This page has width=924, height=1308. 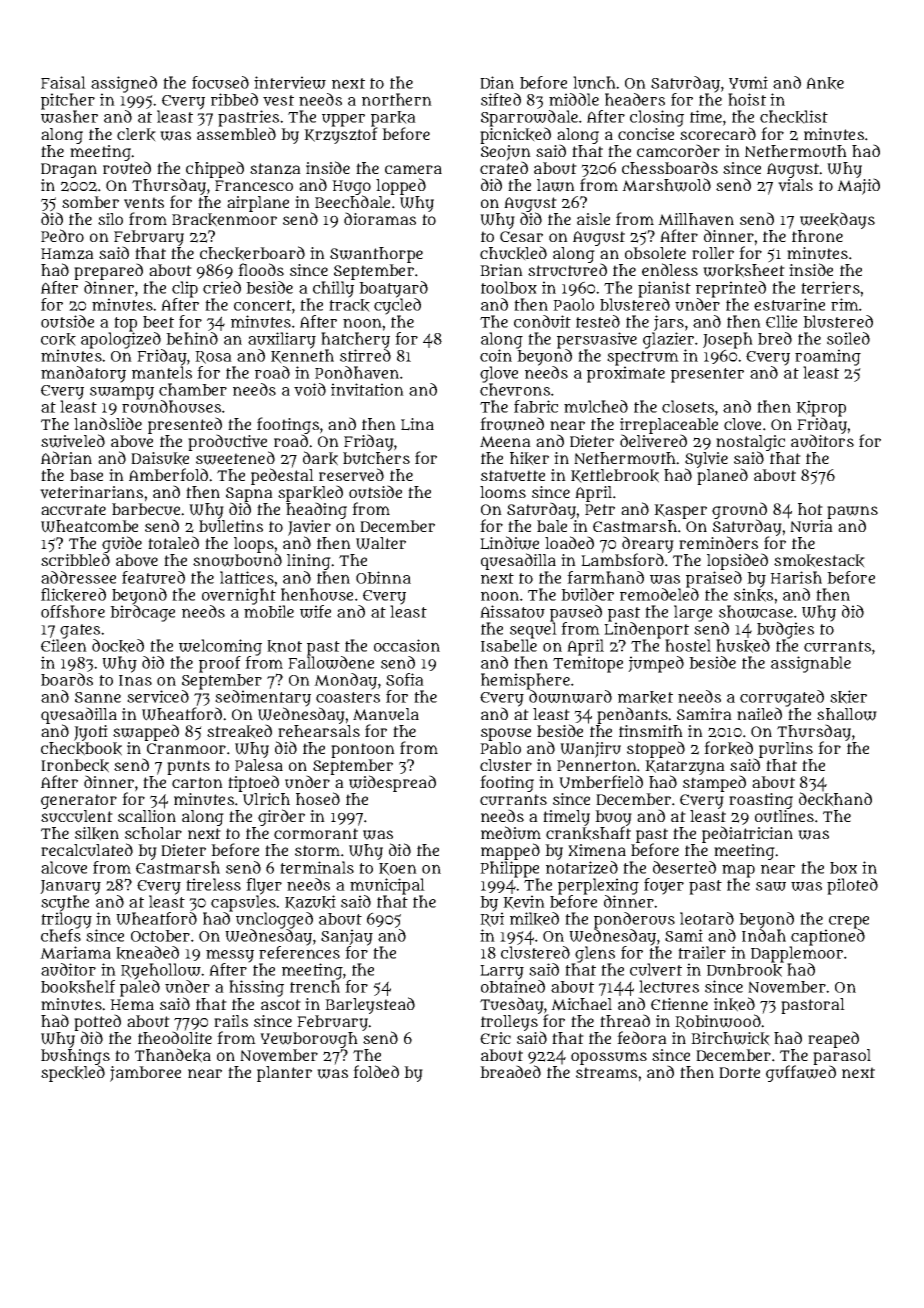 What do you see at coordinates (784, 816) in the page?
I see `outlines` at bounding box center [784, 816].
